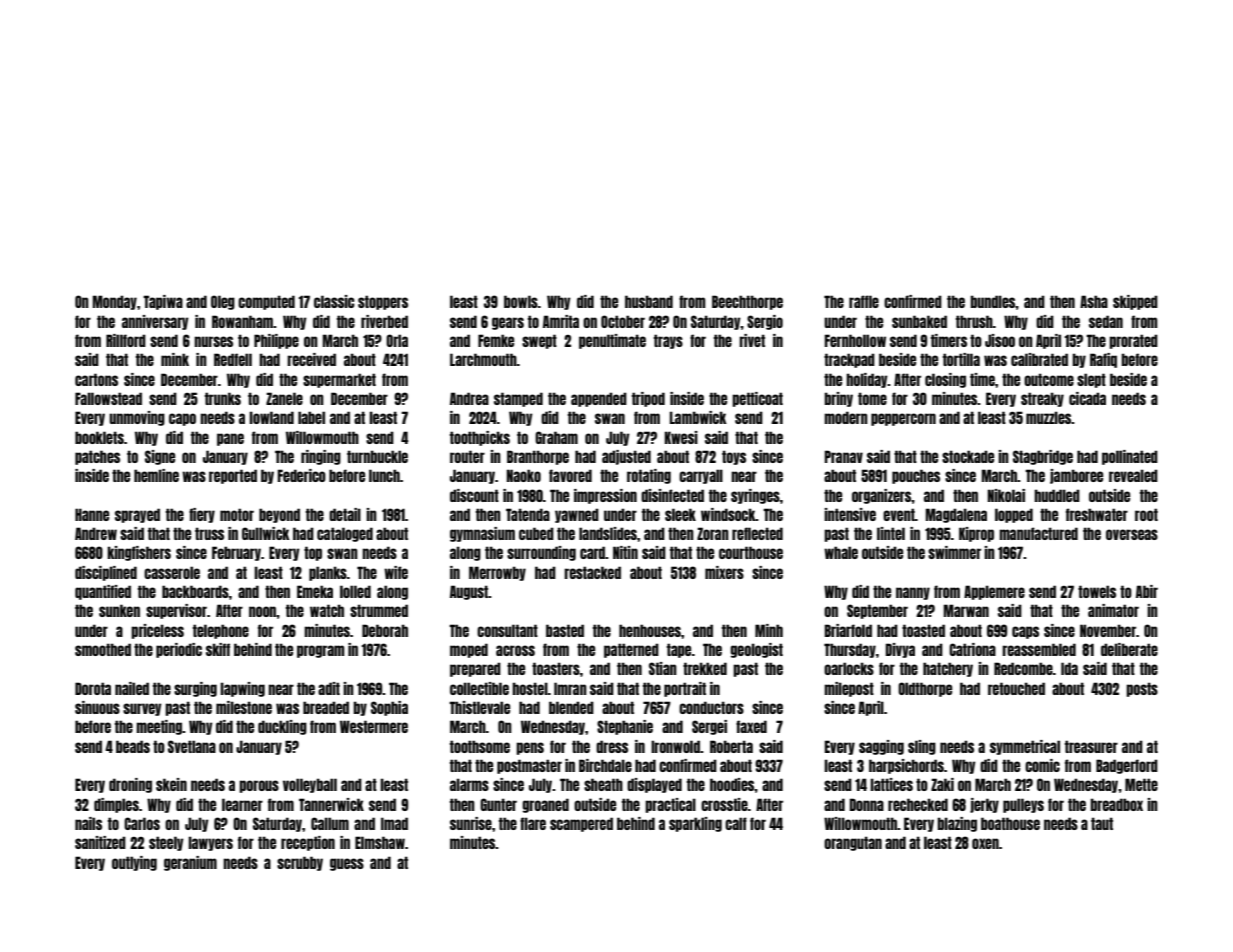 Image resolution: width=1233 pixels, height=952 pixels. What do you see at coordinates (577, 515) in the page?
I see `yawned` at bounding box center [577, 515].
